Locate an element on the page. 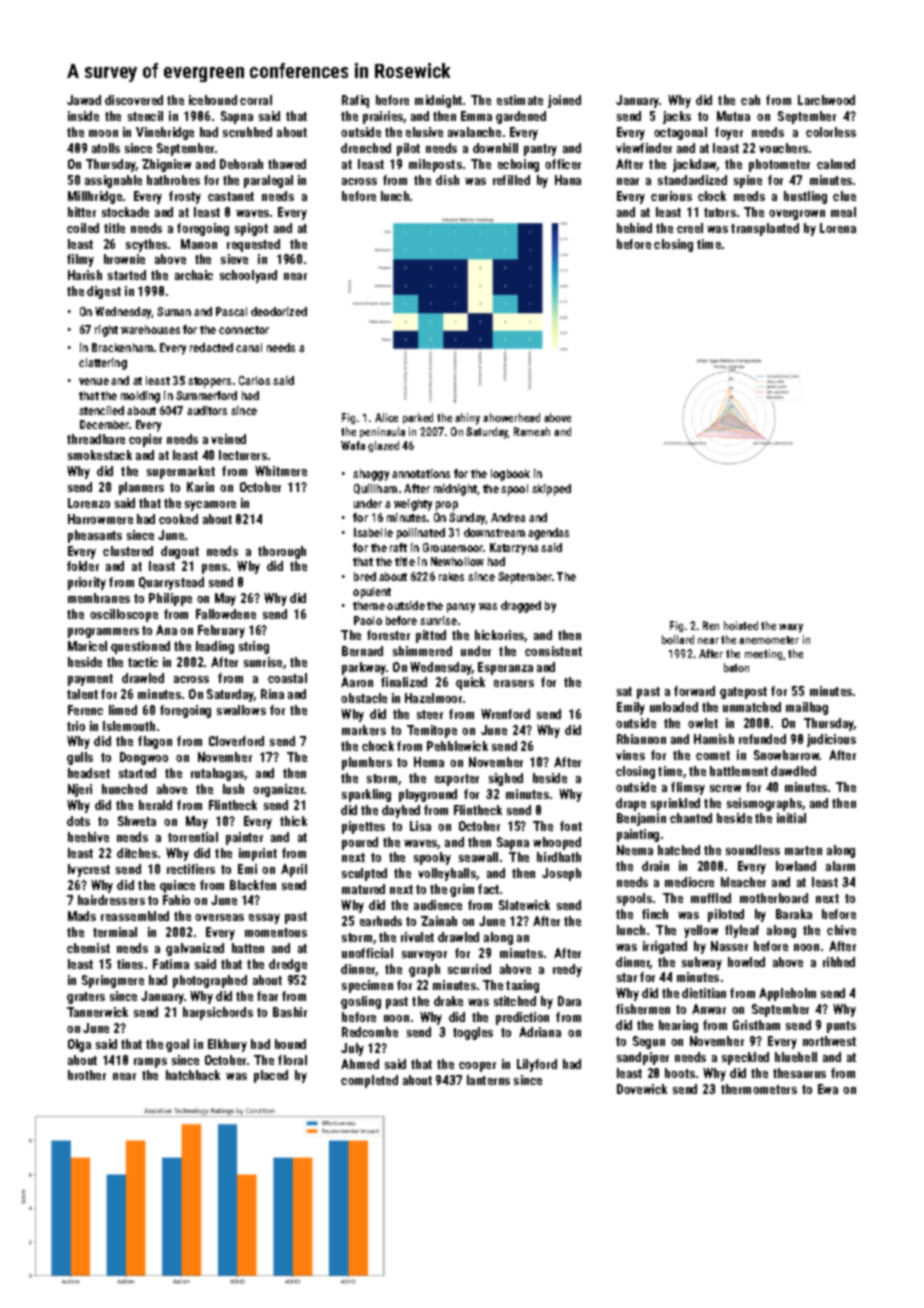 Image resolution: width=924 pixels, height=1308 pixels. discovered is located at coordinates (134, 100).
